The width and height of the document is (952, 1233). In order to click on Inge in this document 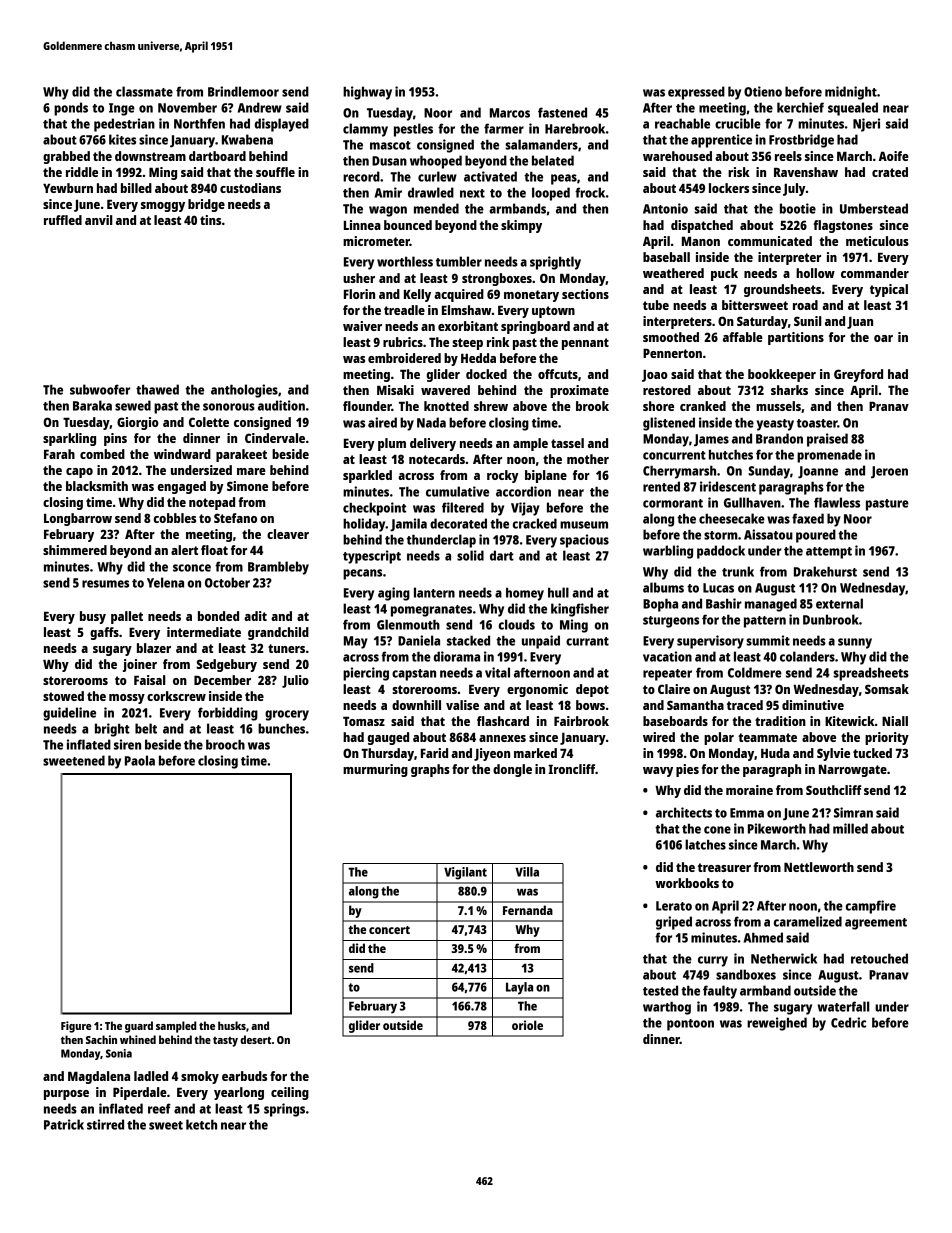, I will do `click(122, 109)`.
